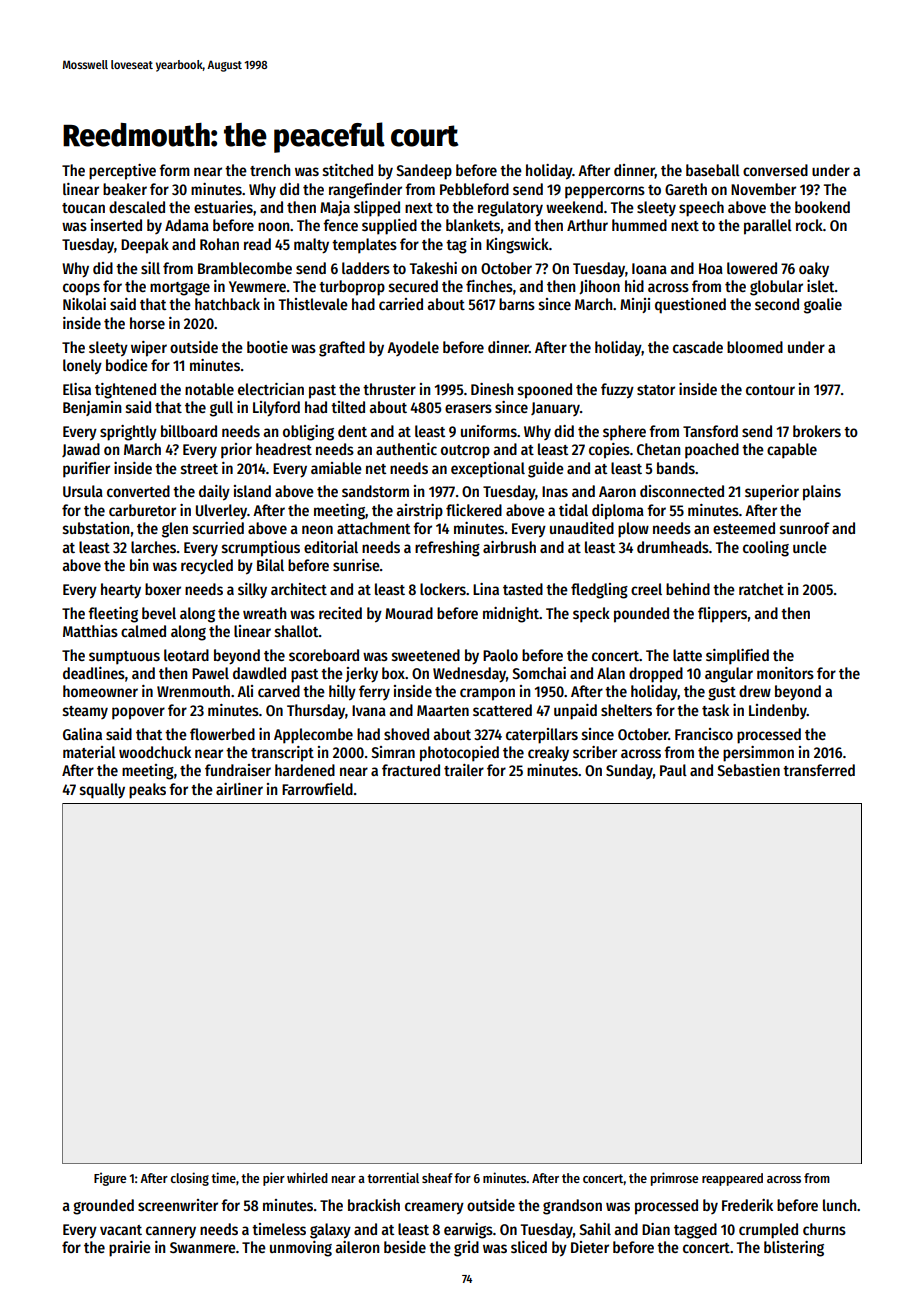 The height and width of the screenshot is (1311, 924). What do you see at coordinates (356, 565) in the screenshot?
I see `sunrise` at bounding box center [356, 565].
